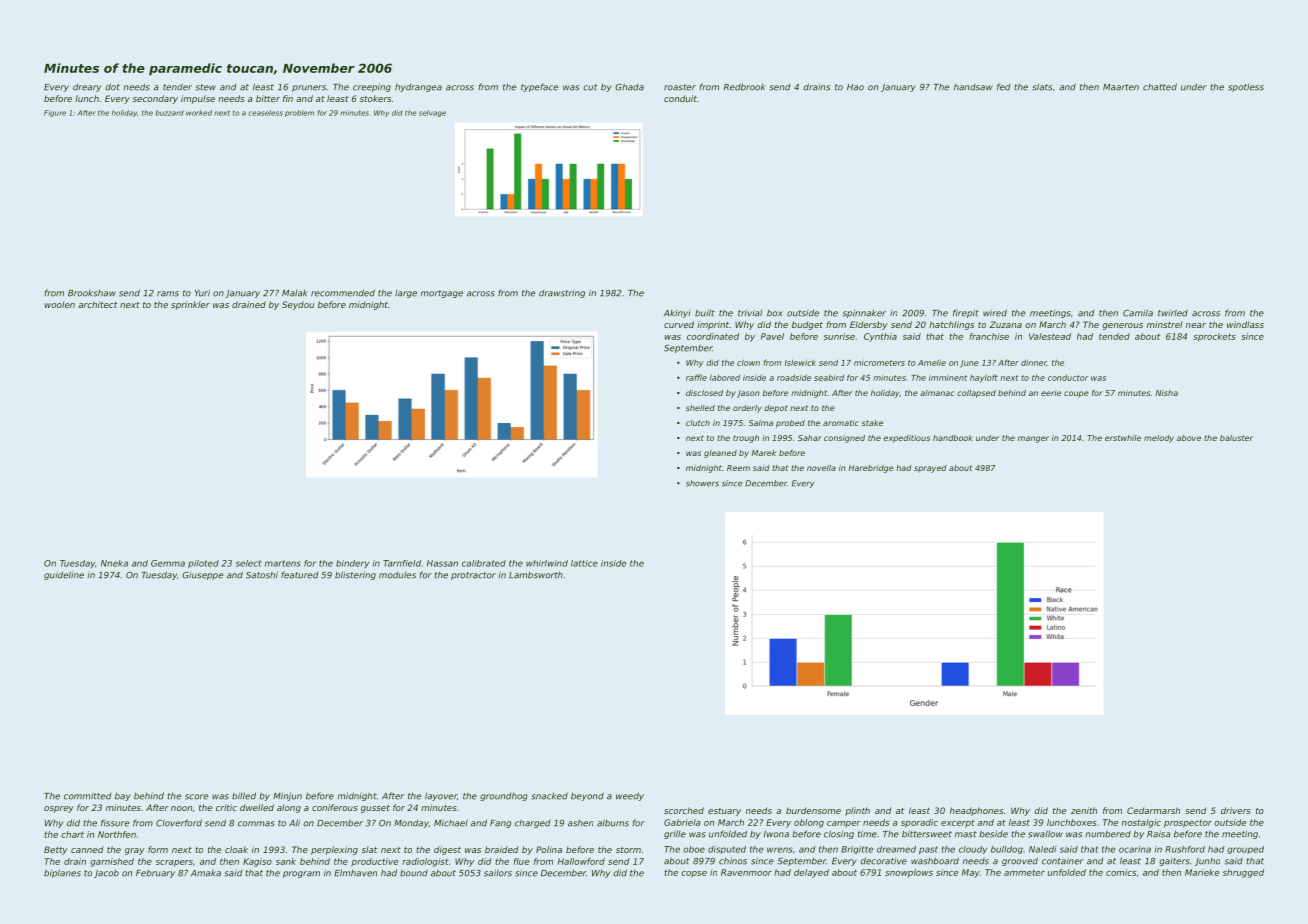 The height and width of the image is (924, 1308). I want to click on copse, so click(694, 874).
